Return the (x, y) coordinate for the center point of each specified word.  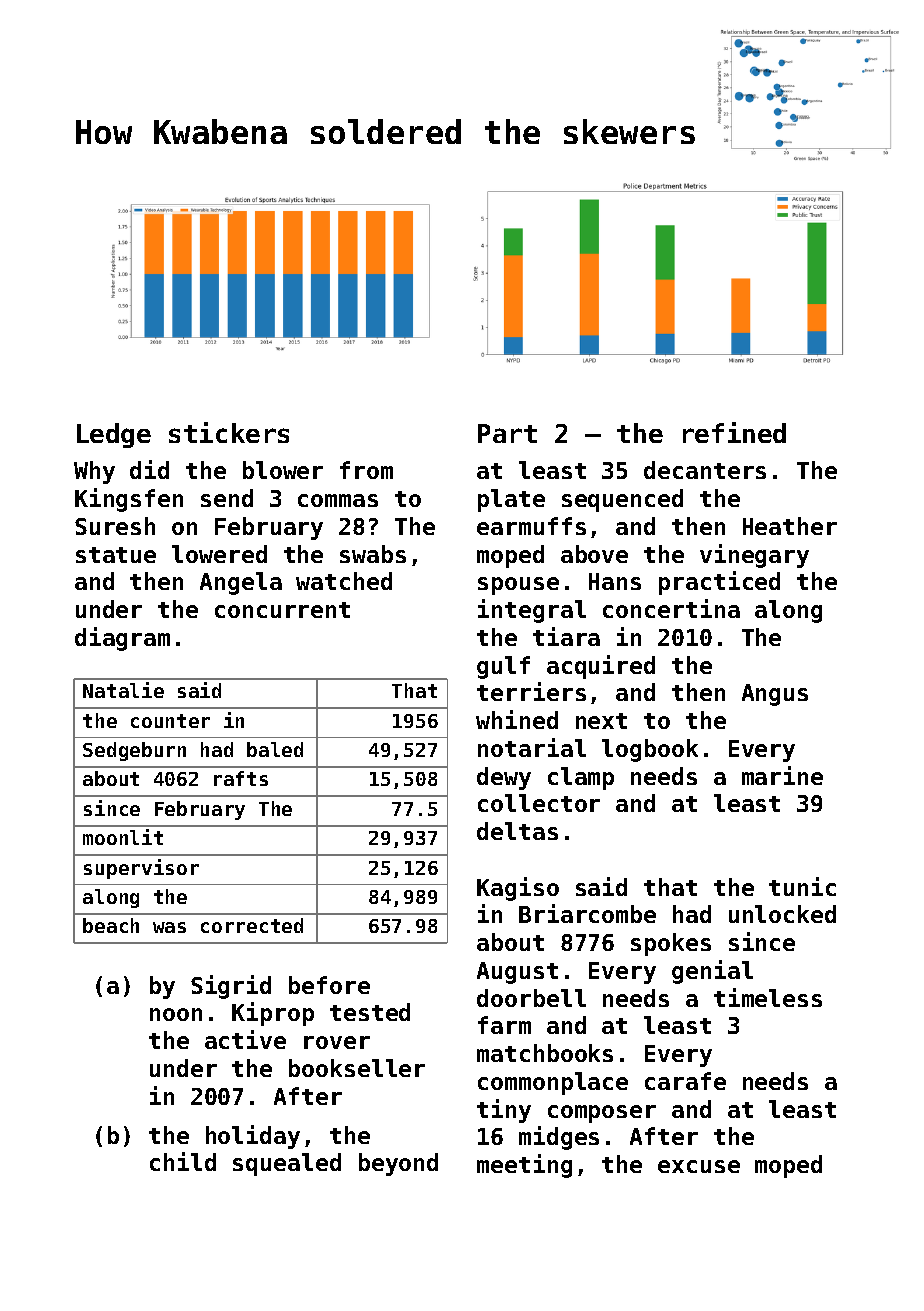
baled (275, 749)
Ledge (114, 435)
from (366, 470)
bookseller (357, 1068)
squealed (287, 1164)
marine (782, 775)
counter (170, 721)
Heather (790, 526)
